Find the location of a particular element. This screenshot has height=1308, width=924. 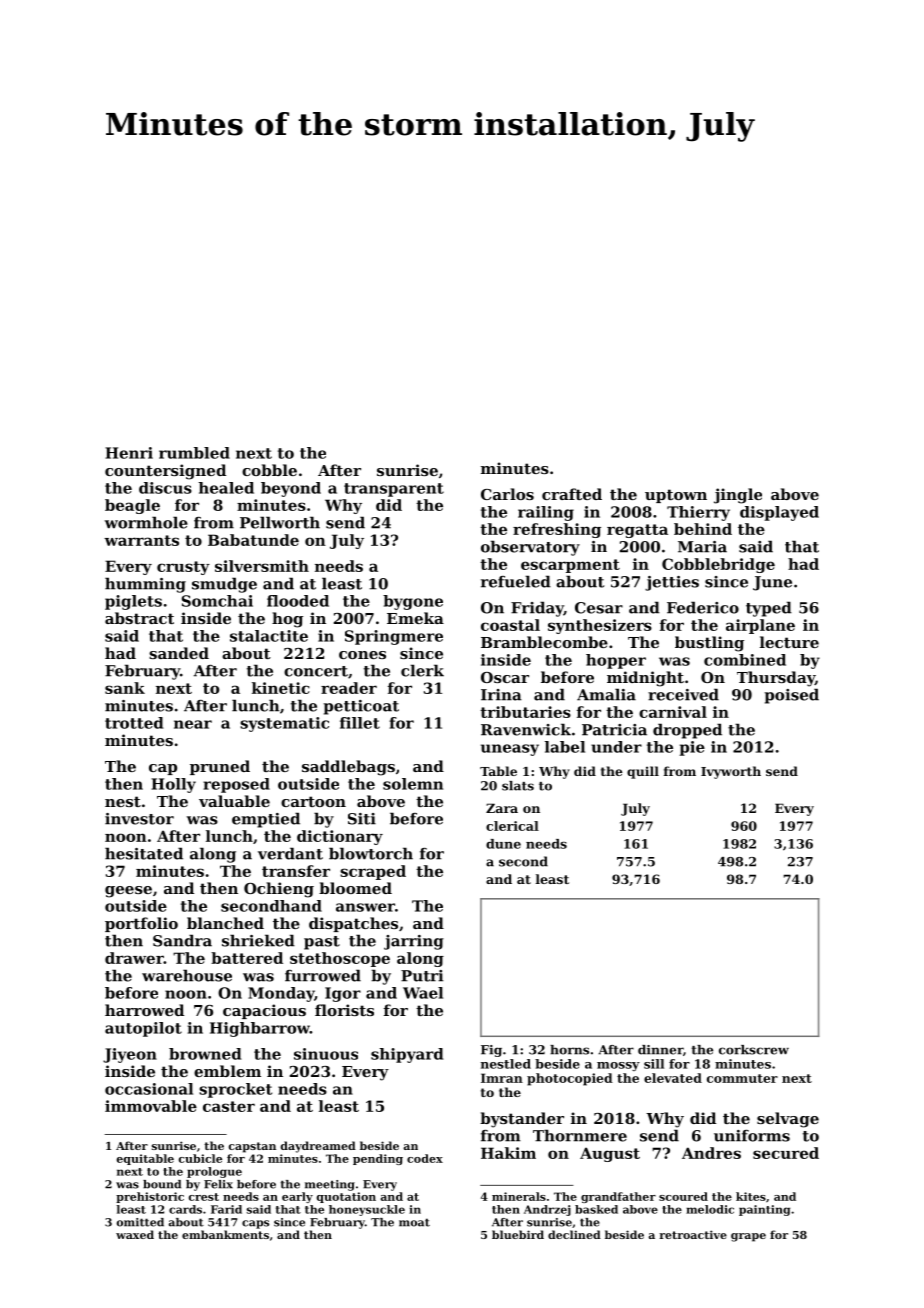

investor is located at coordinates (139, 819).
